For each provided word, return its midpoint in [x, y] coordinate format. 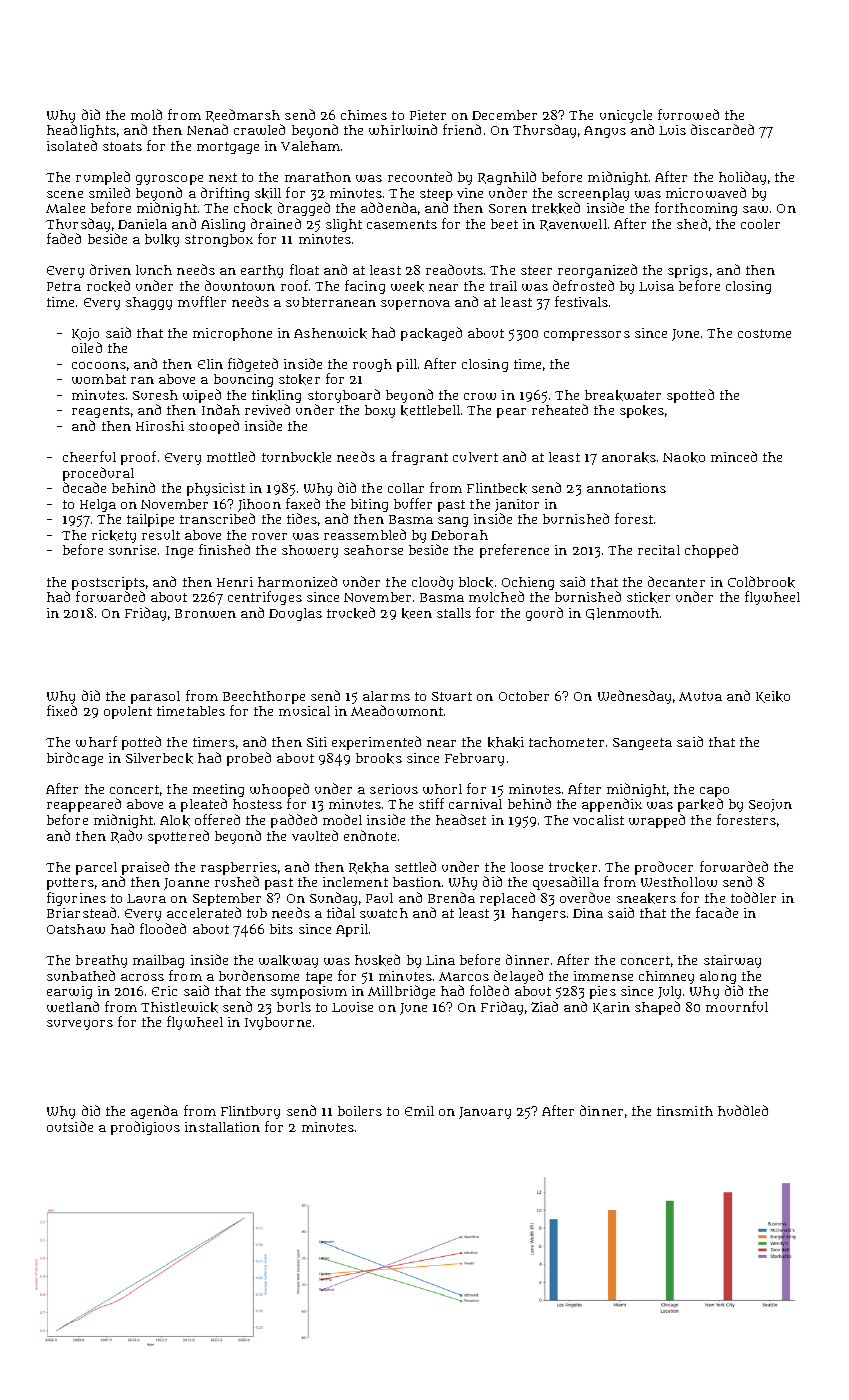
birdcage [75, 759]
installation [222, 1127]
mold [146, 114]
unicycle [626, 117]
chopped [711, 551]
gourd [544, 614]
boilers [360, 1111]
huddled [743, 1110]
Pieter [428, 115]
